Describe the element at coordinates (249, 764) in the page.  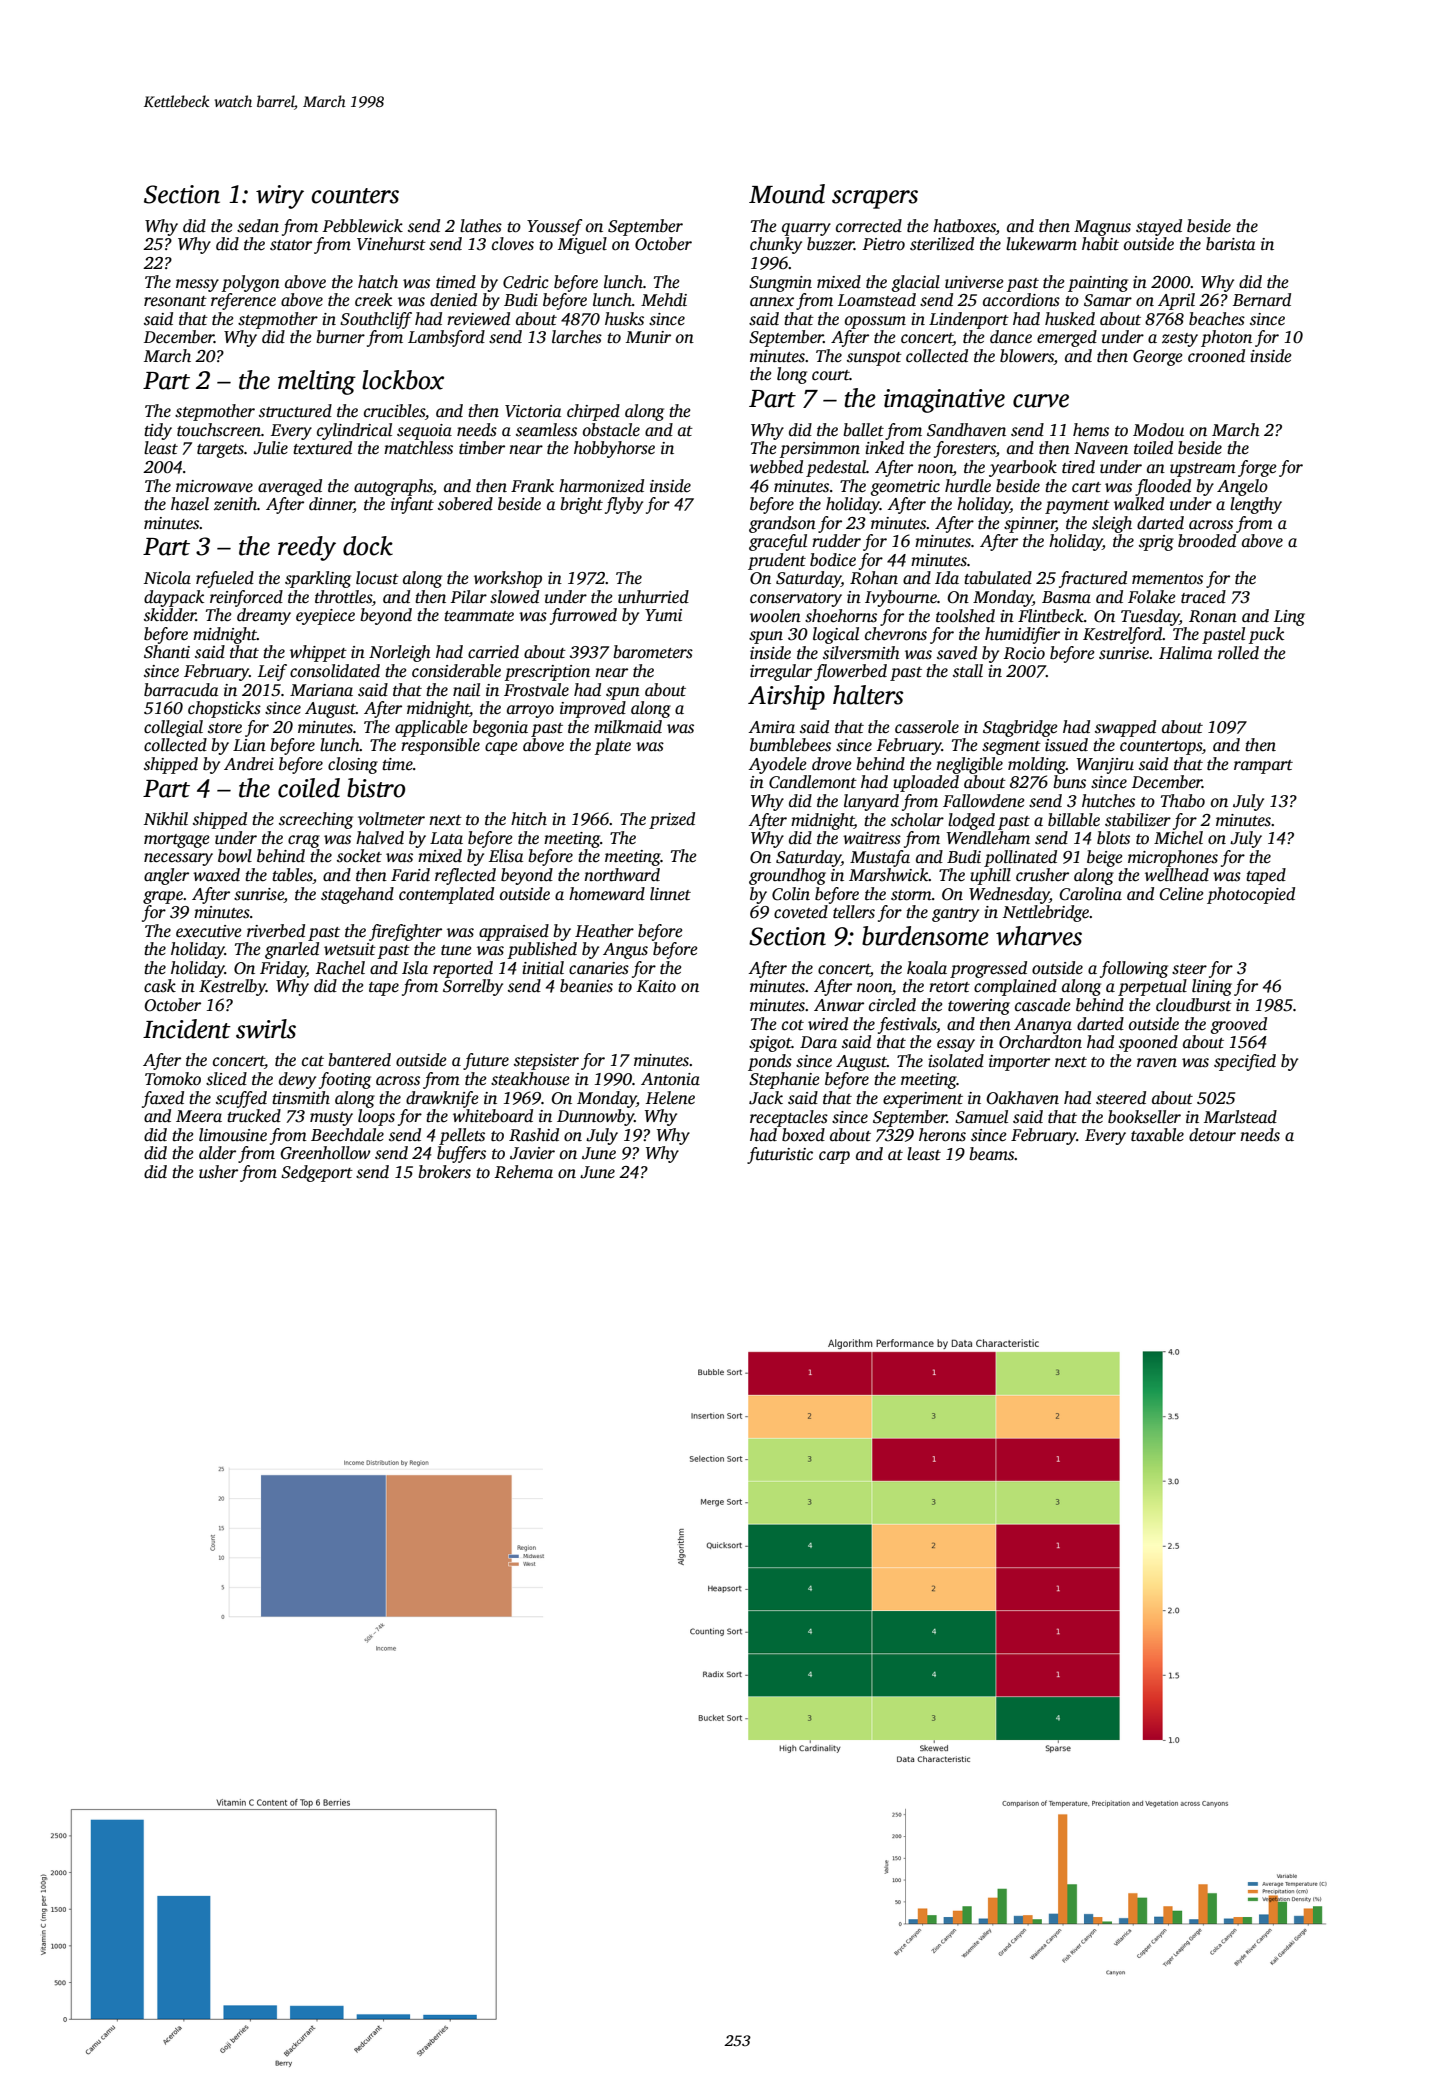
I see `Andrei` at that location.
